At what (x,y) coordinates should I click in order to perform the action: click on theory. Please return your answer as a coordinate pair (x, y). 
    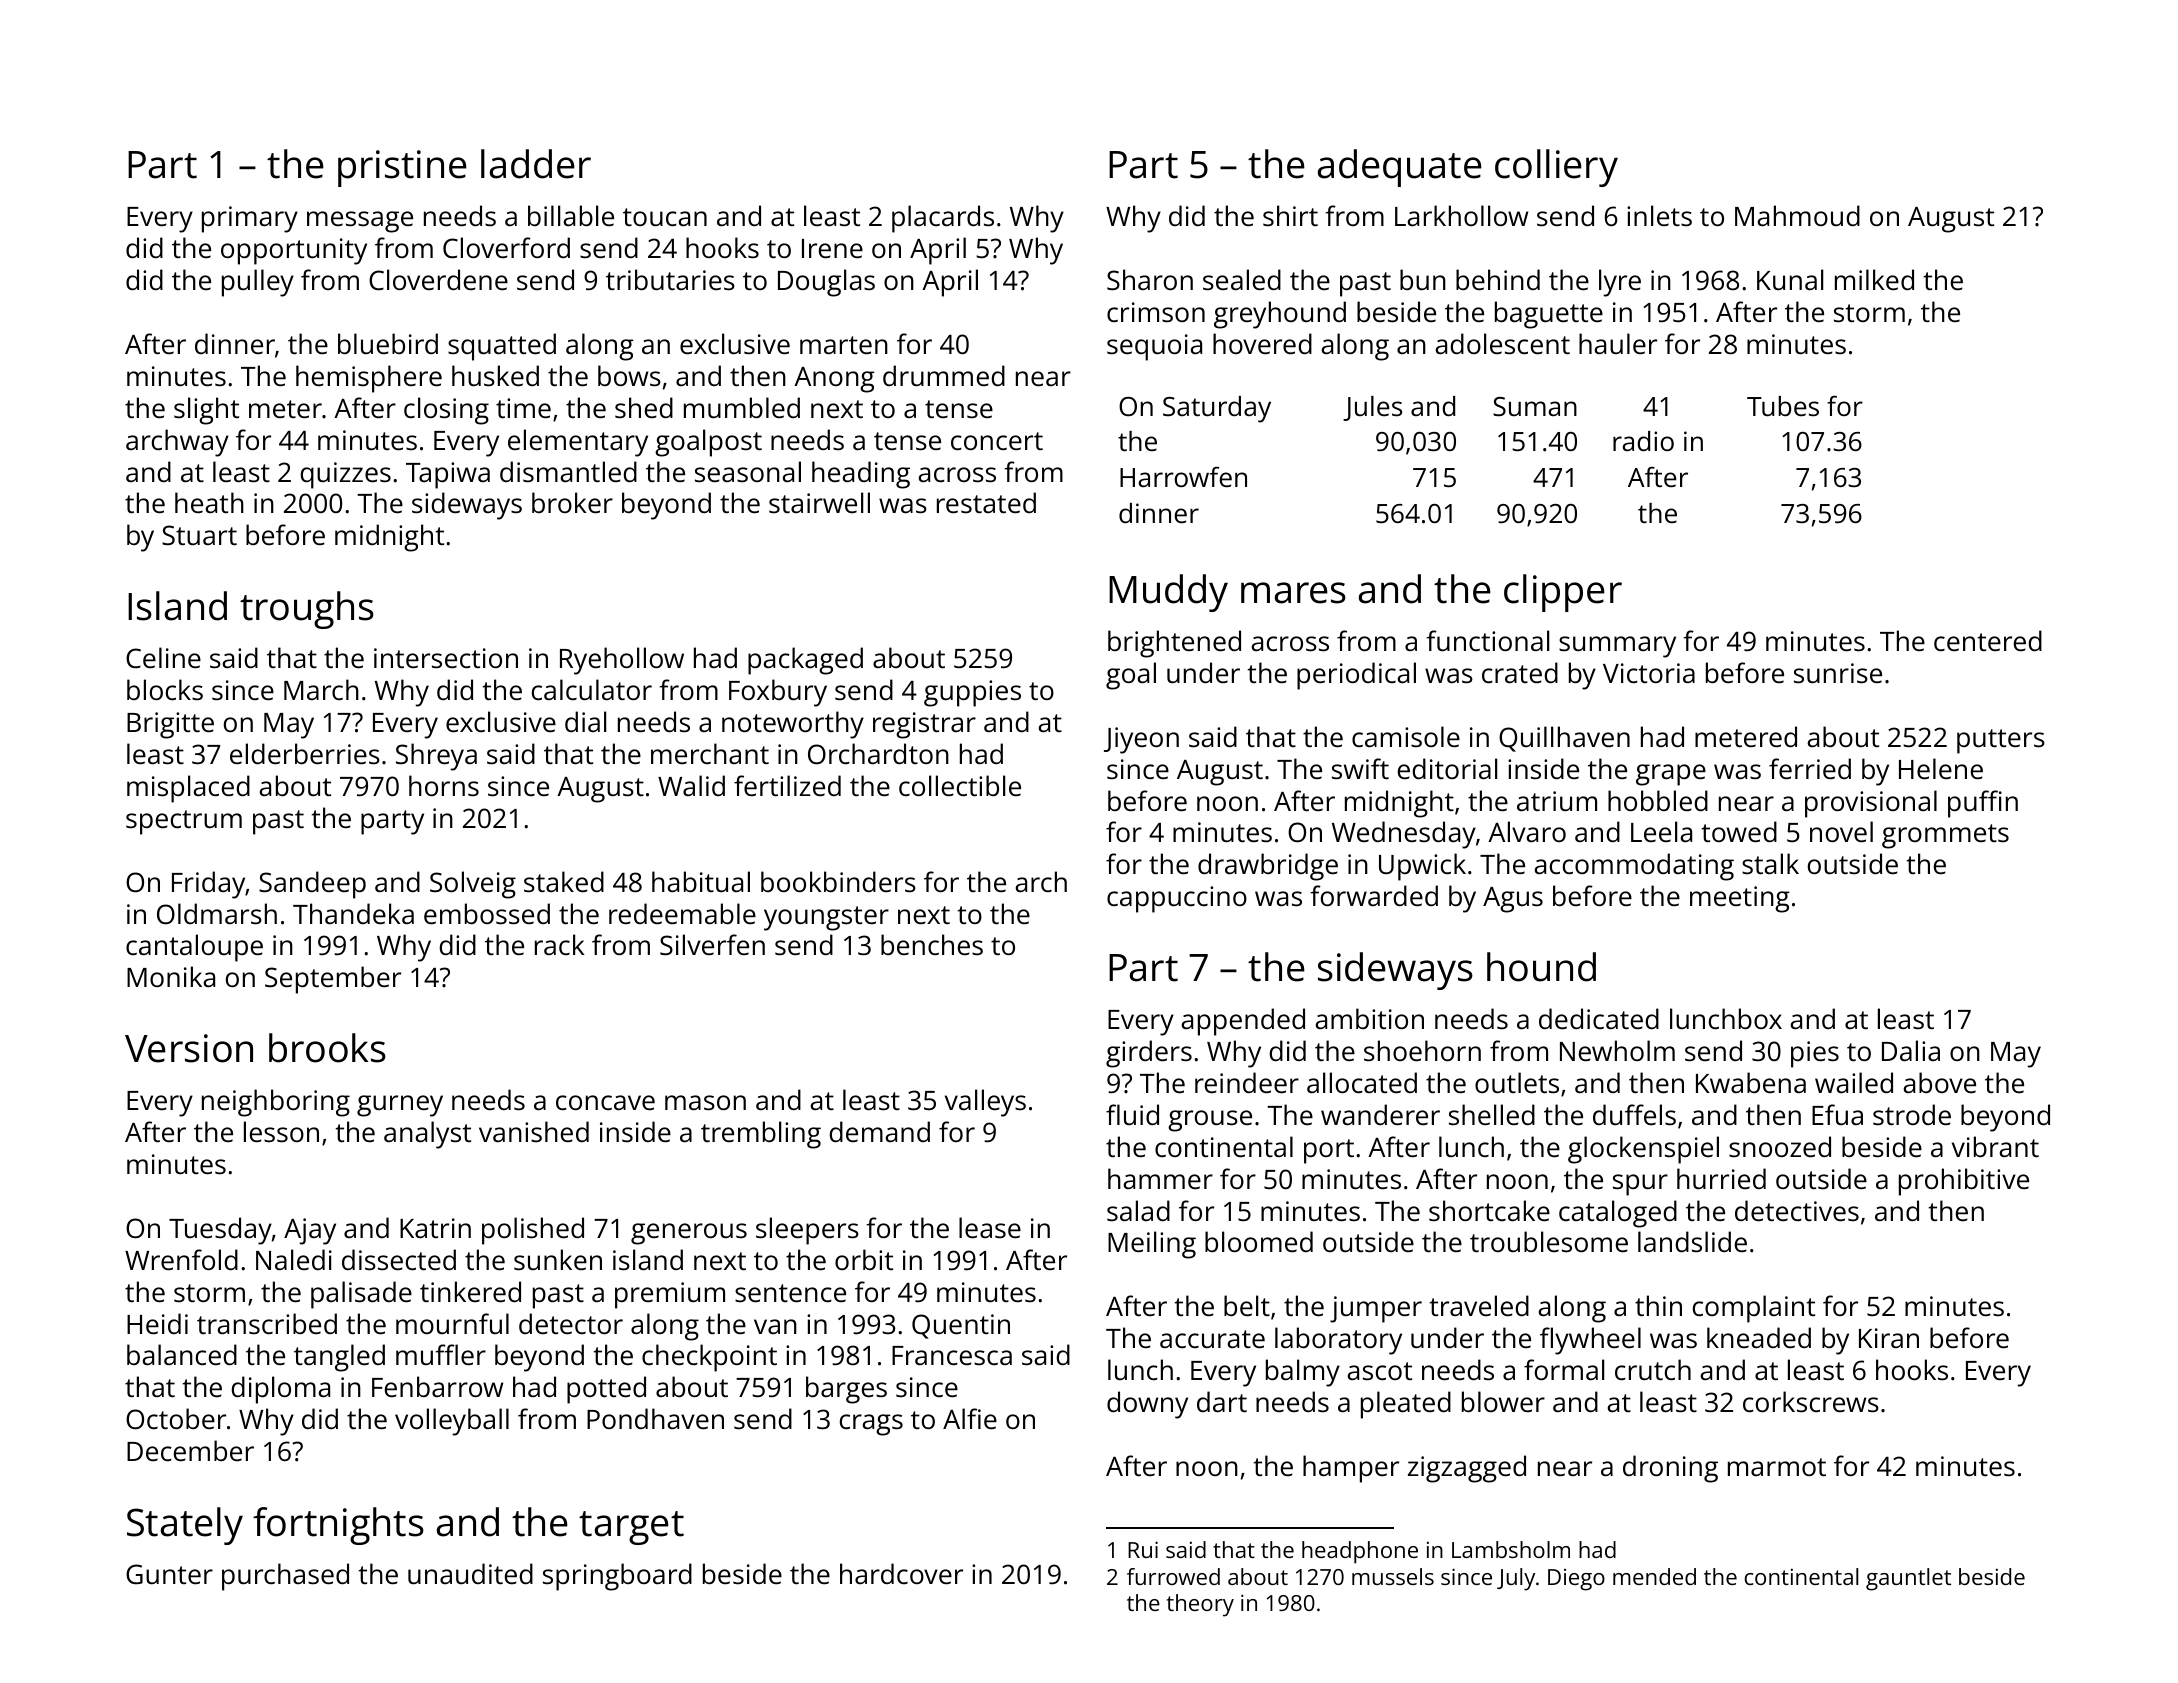
    Looking at the image, I should click on (1200, 1605).
